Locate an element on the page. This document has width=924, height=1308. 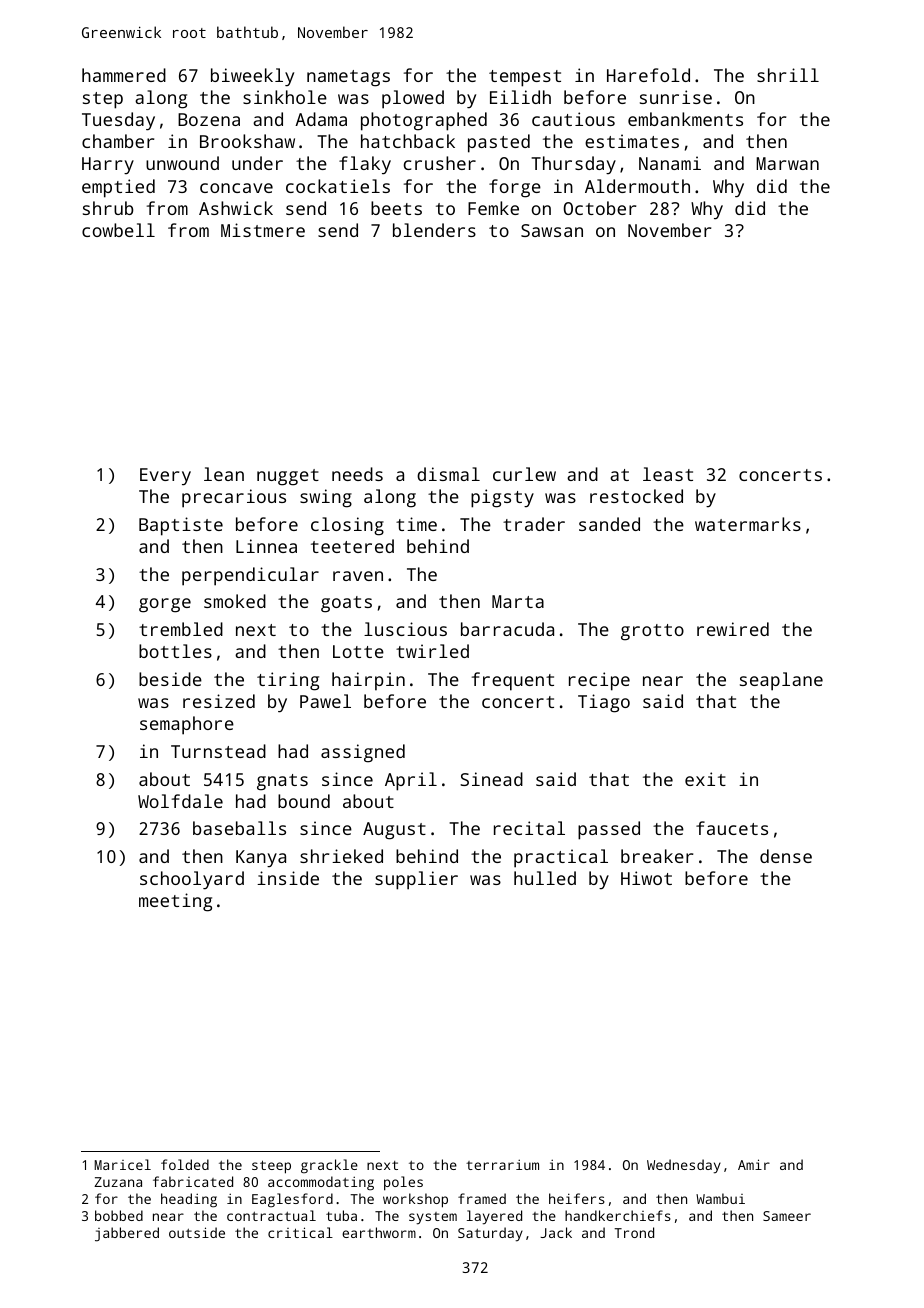
grackle is located at coordinates (329, 1166).
